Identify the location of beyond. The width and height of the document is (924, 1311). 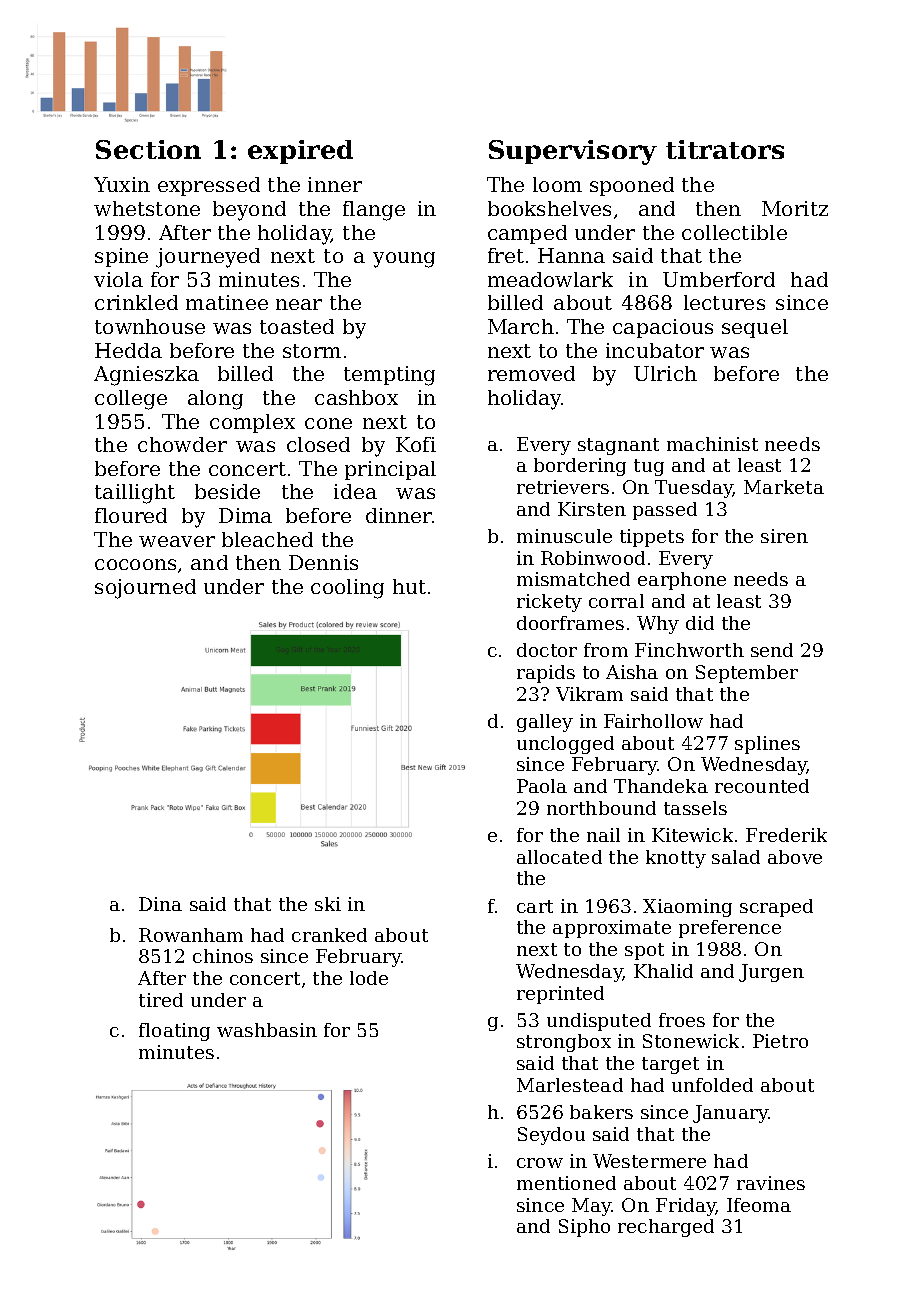
(249, 211).
